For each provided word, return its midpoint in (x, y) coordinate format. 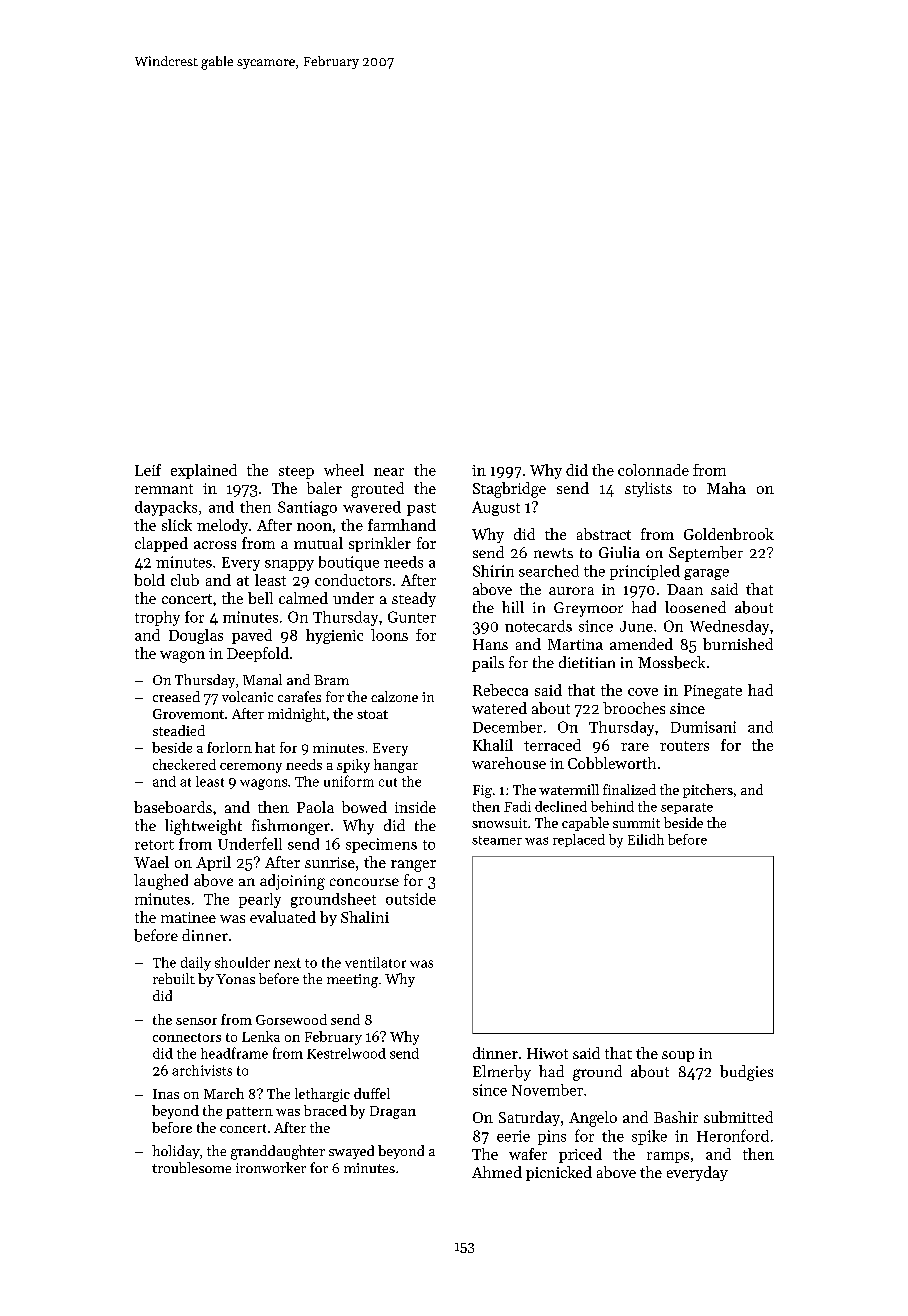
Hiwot (547, 1053)
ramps (668, 1157)
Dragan (393, 1112)
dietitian (587, 662)
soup (678, 1056)
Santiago (307, 508)
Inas (166, 1094)
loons (389, 635)
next (287, 963)
